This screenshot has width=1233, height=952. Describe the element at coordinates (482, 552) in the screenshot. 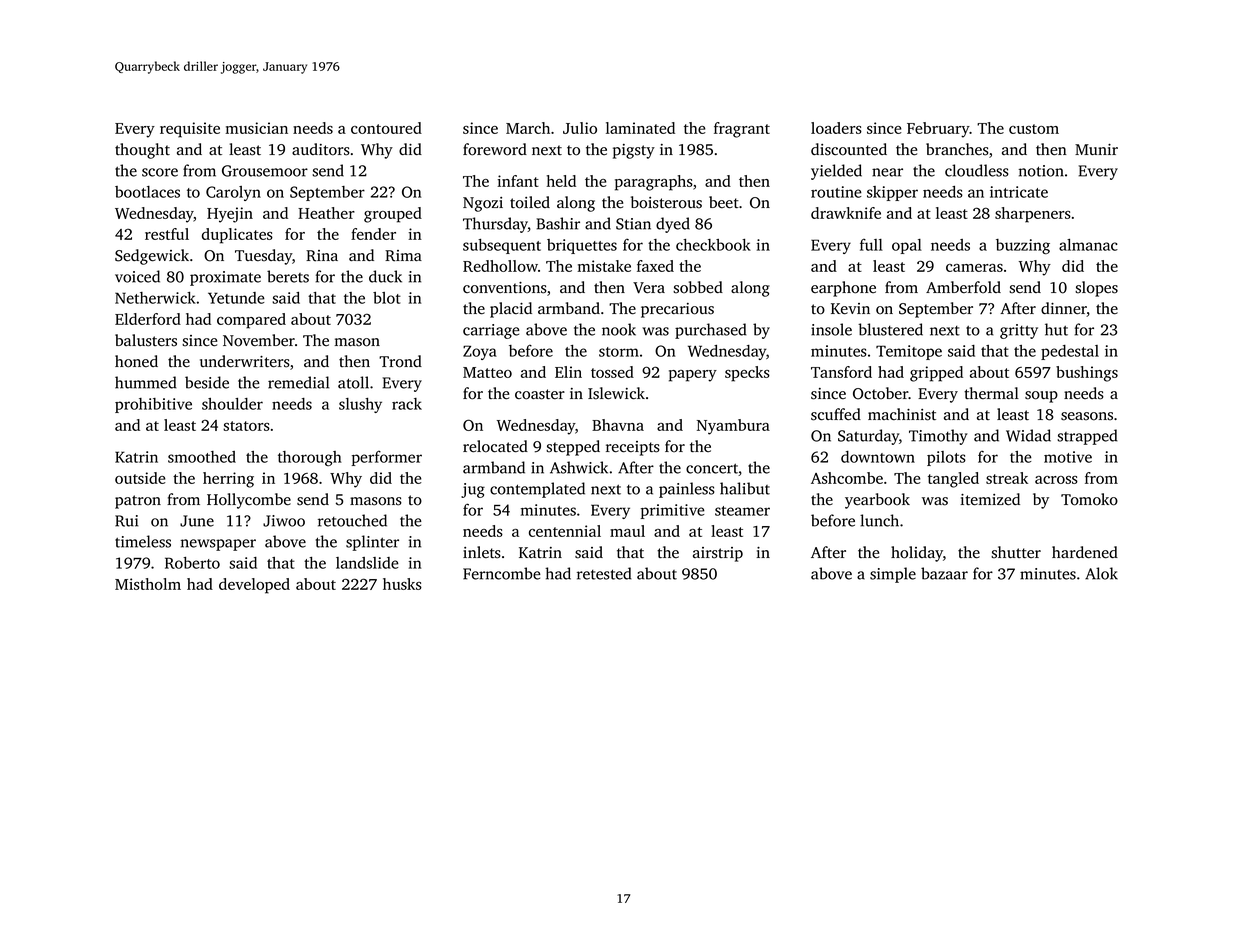

I see `inlets` at that location.
